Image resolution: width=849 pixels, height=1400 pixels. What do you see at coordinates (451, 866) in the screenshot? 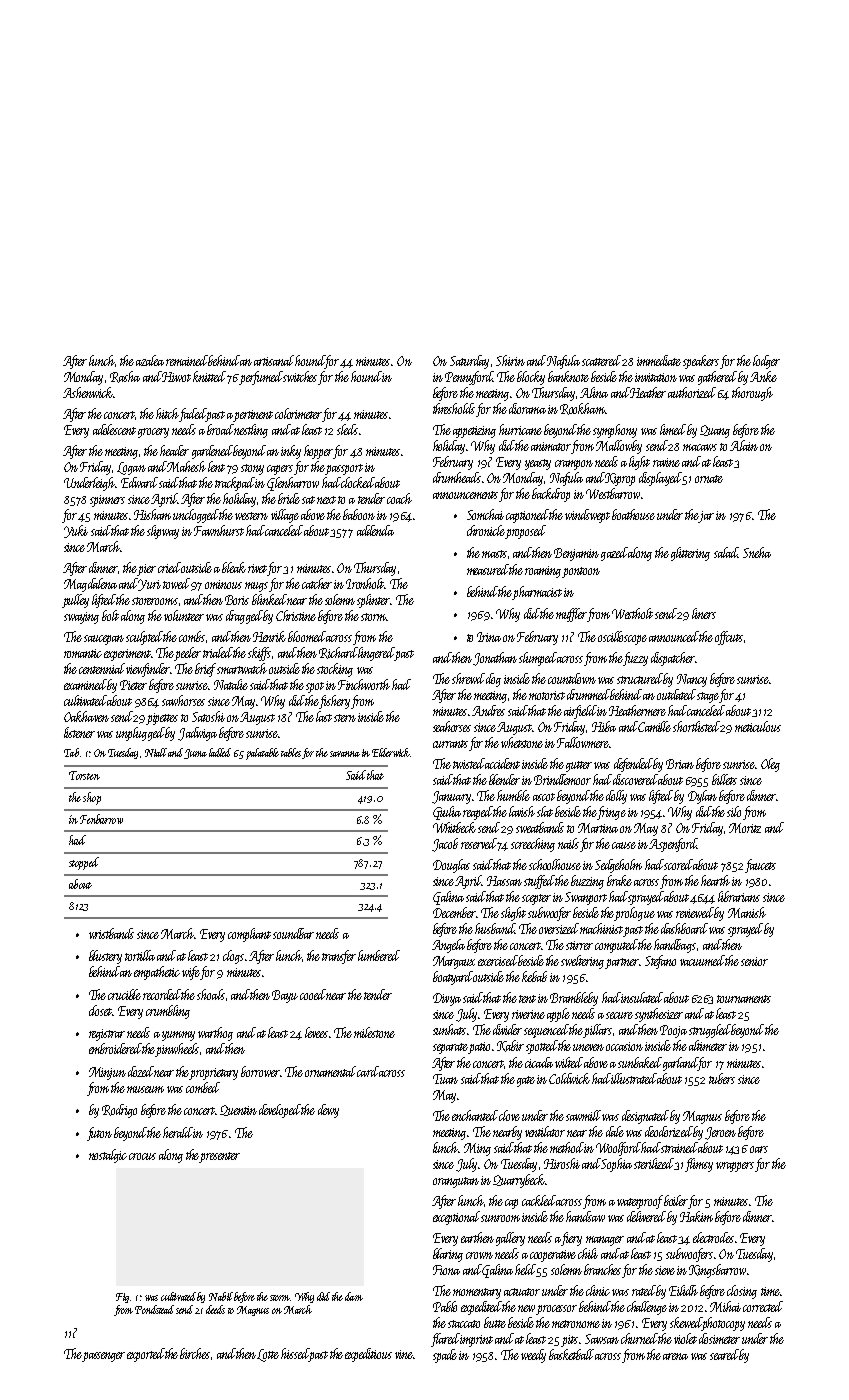
I see `Douglas` at bounding box center [451, 866].
